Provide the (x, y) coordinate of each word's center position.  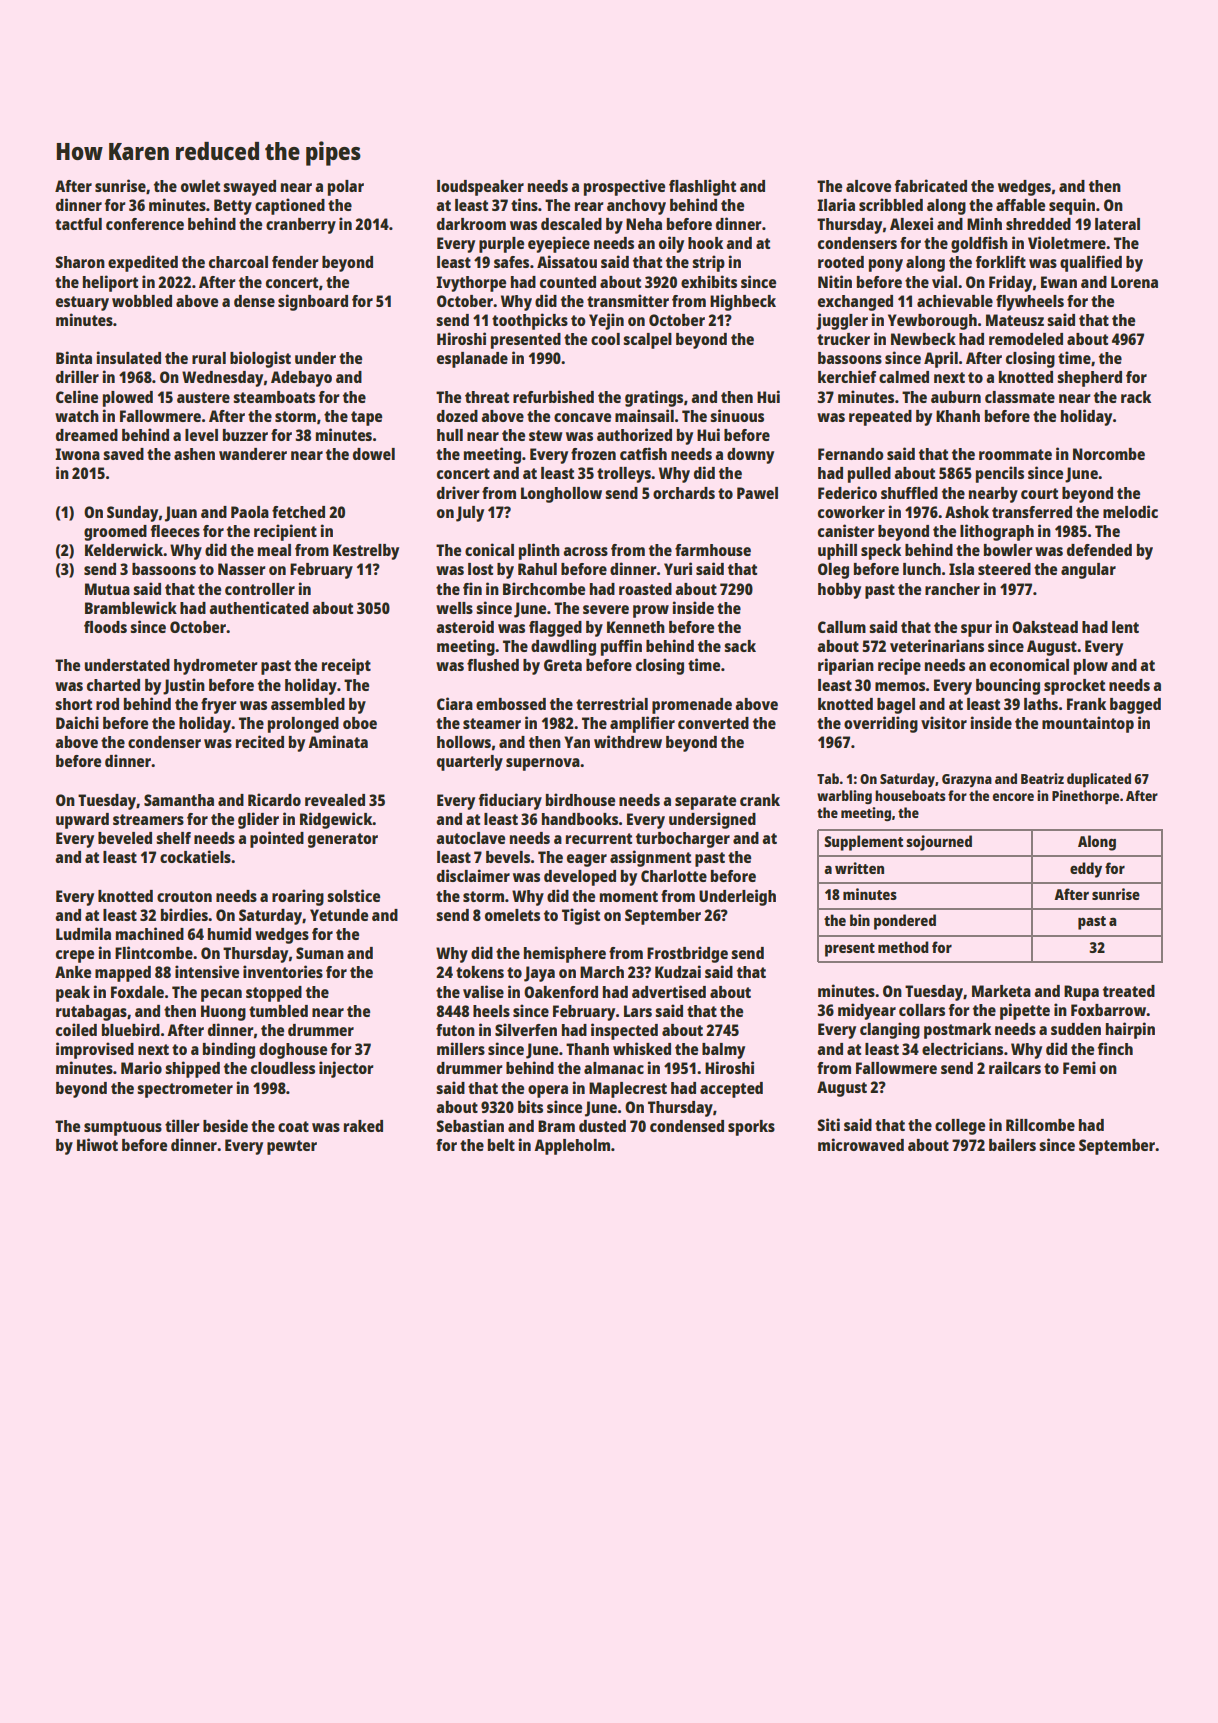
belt (501, 1145)
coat (293, 1126)
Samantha (179, 800)
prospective (624, 187)
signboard (313, 302)
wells (454, 608)
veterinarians (937, 645)
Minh (984, 223)
